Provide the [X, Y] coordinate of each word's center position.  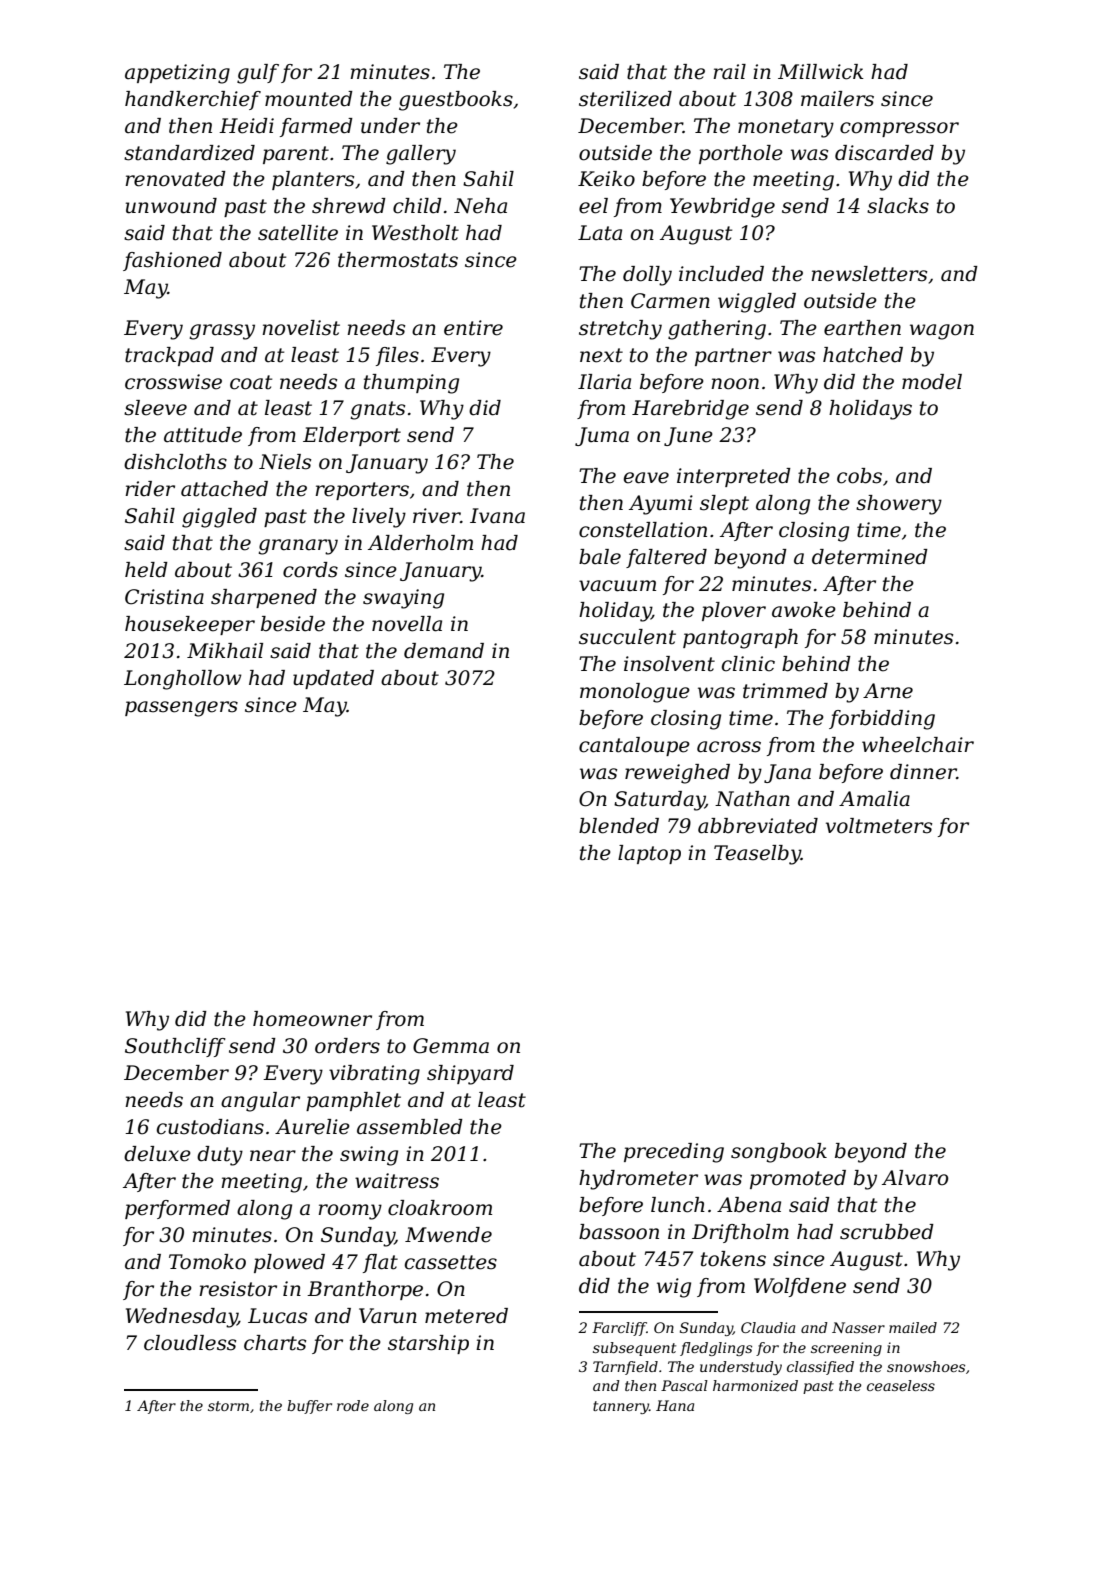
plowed [289, 1263]
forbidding [882, 720]
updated [333, 679]
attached [224, 489]
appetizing [177, 74]
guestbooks [456, 101]
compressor [899, 129]
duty [220, 1156]
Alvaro [915, 1178]
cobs [859, 476]
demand [444, 651]
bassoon [619, 1232]
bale [600, 557]
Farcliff [619, 1329]
